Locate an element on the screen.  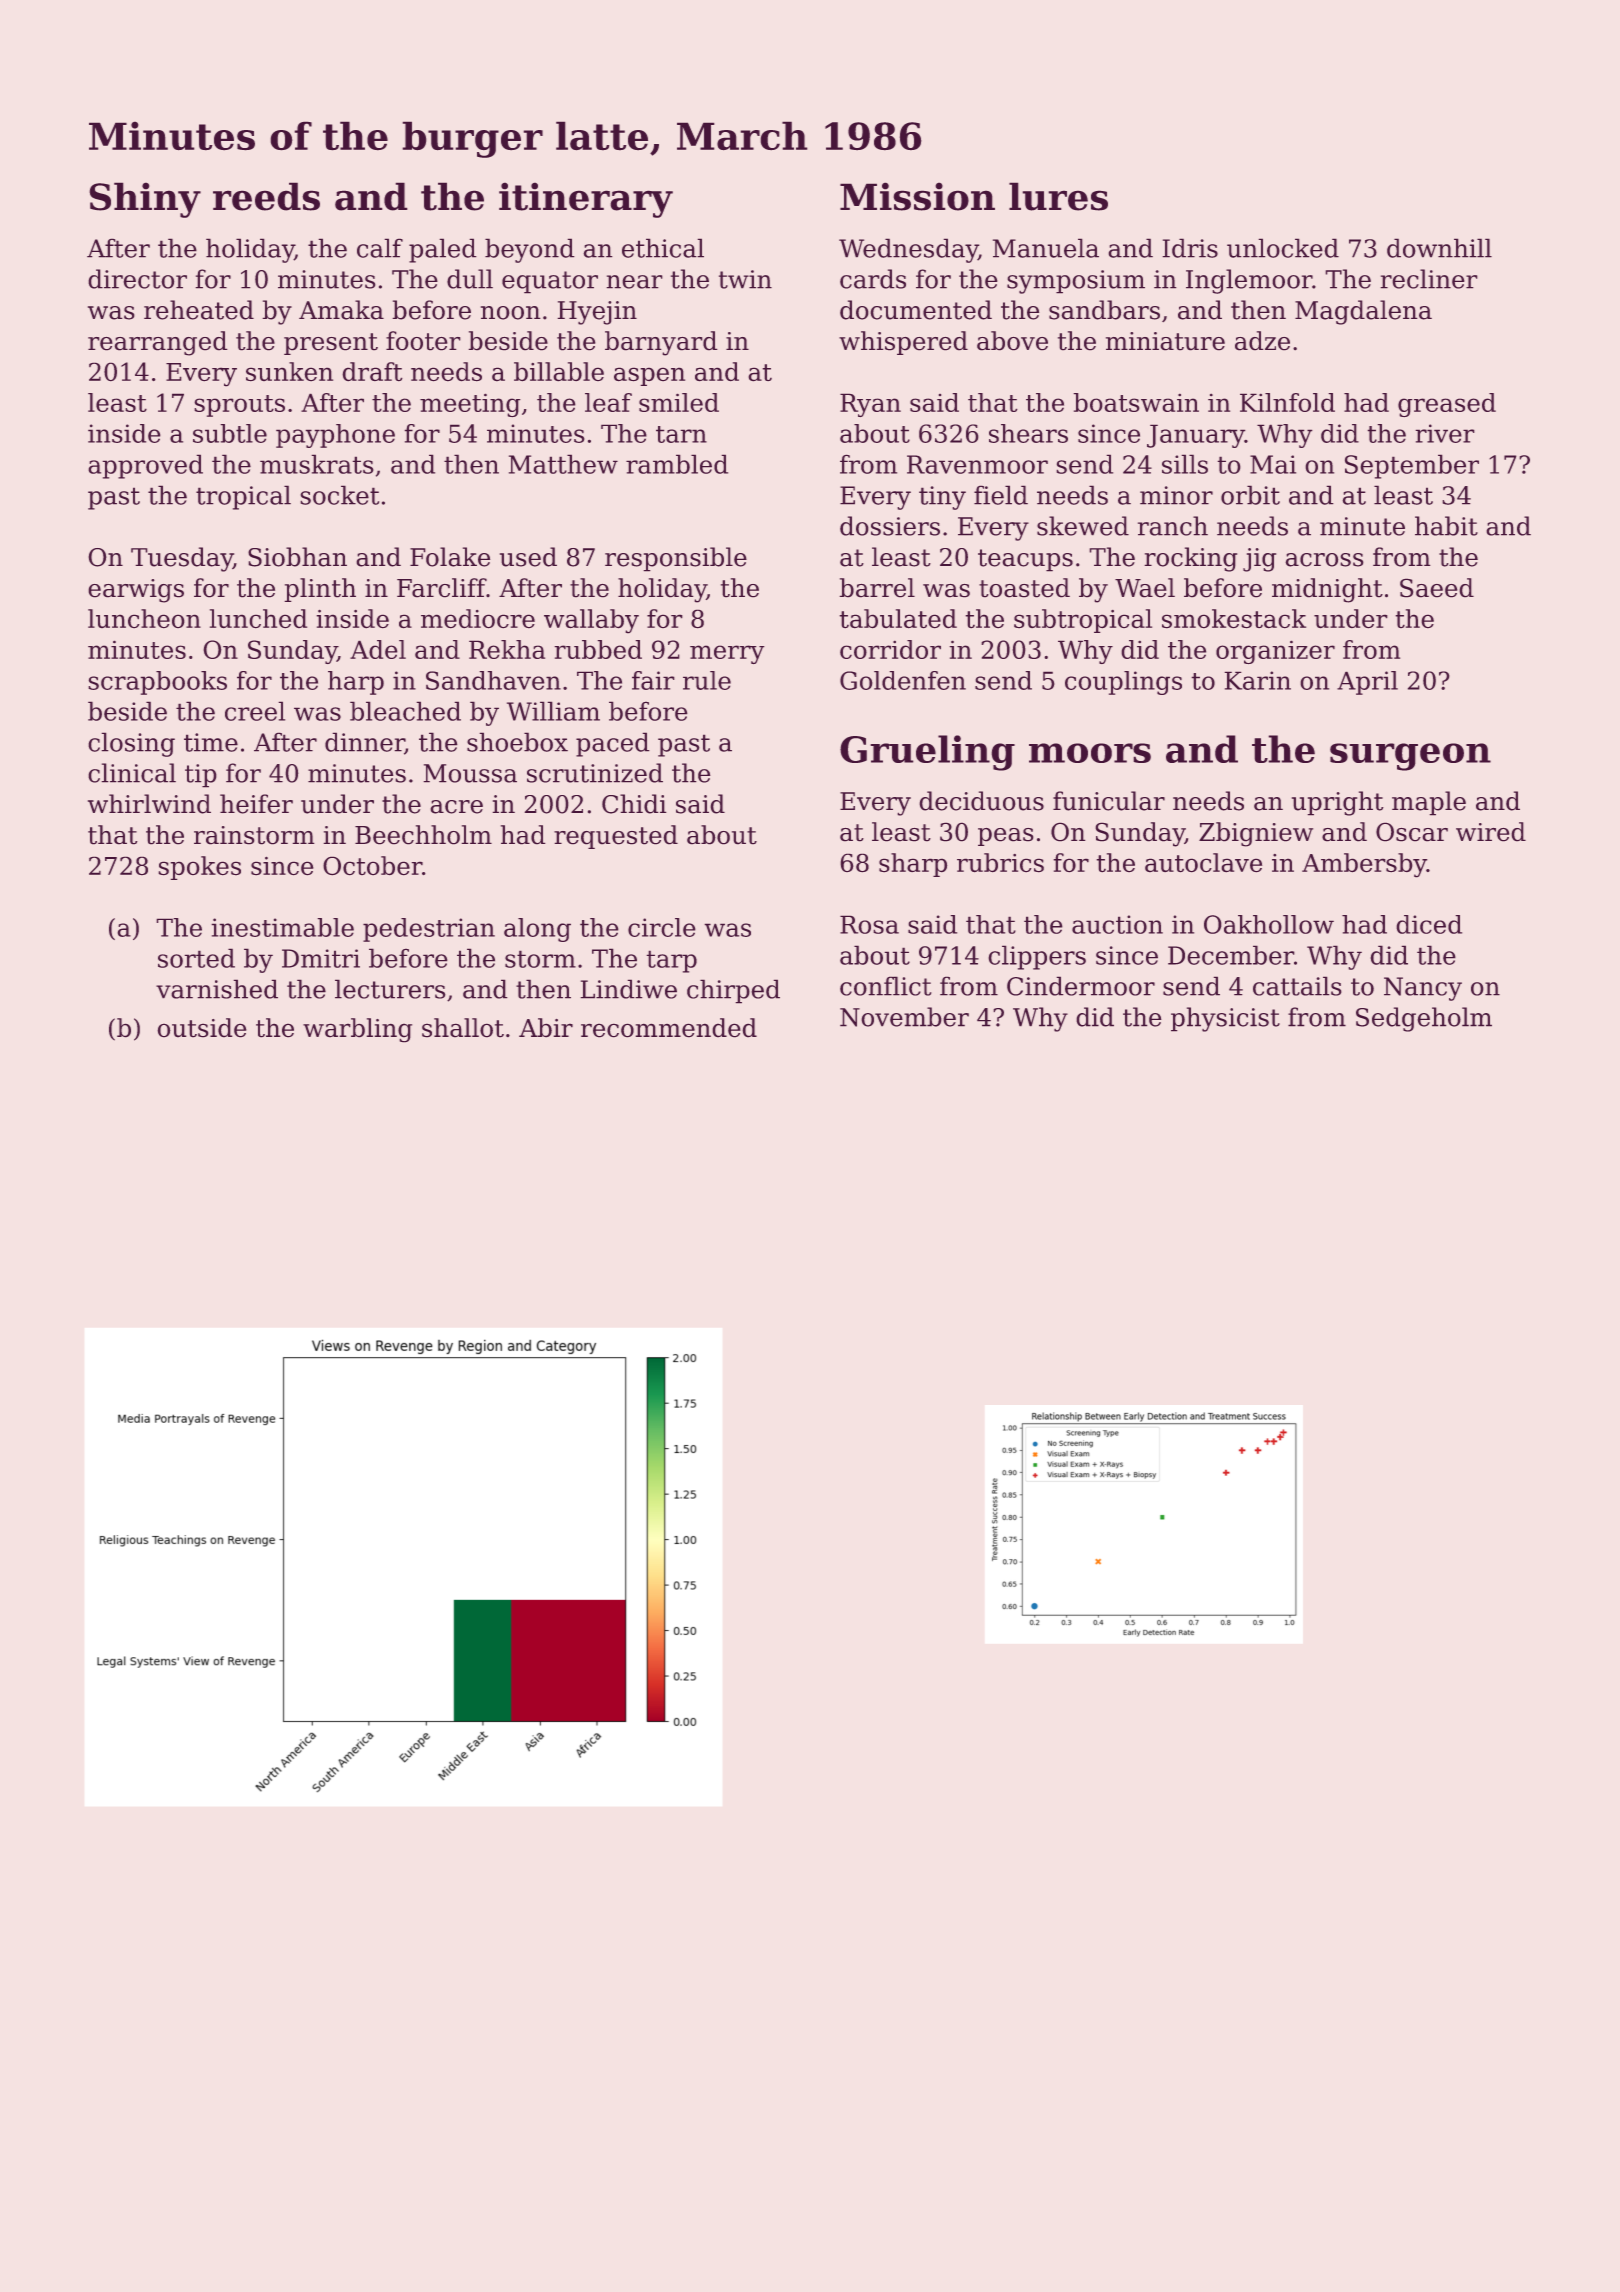
scrutinized is located at coordinates (595, 773).
